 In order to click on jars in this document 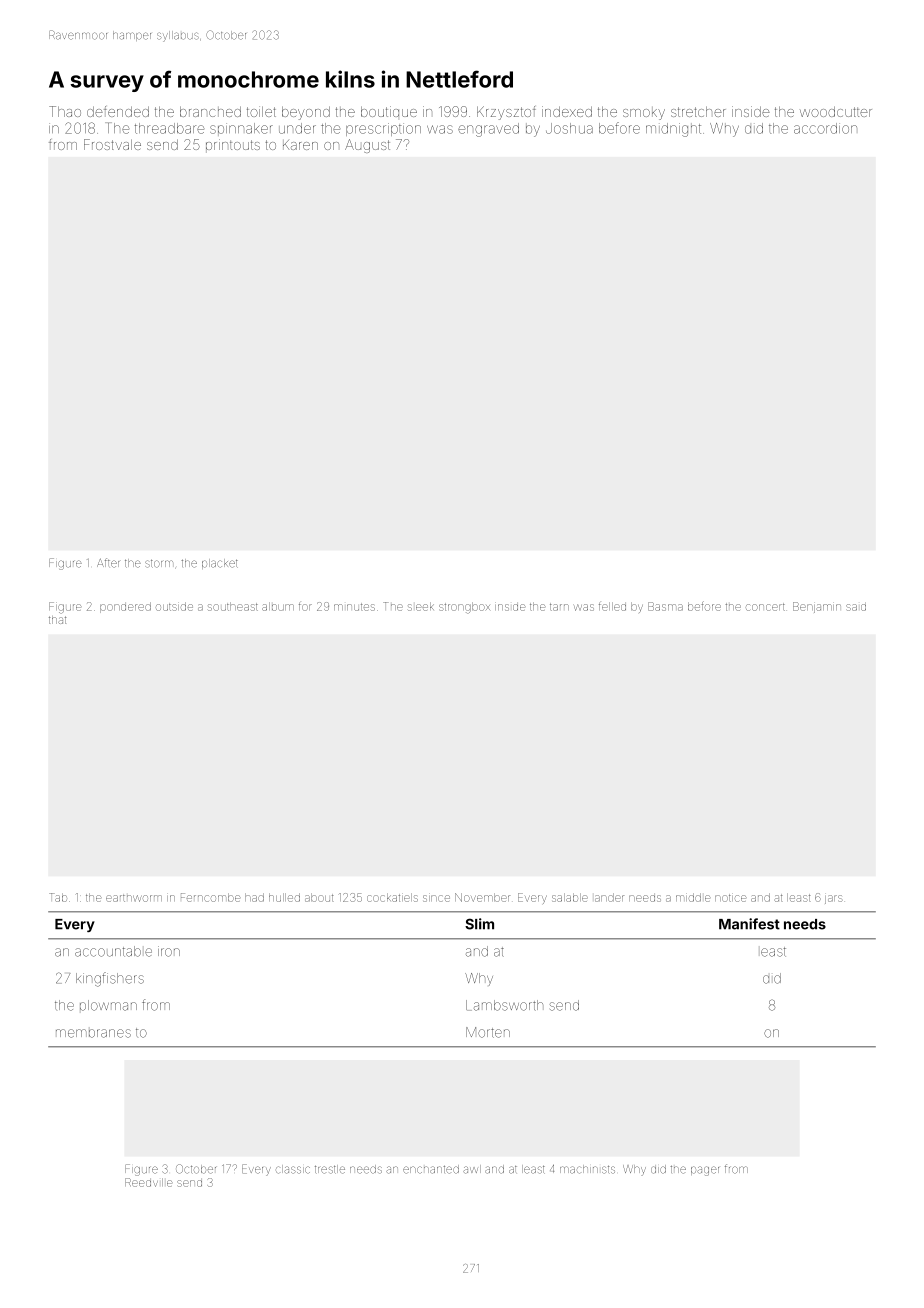, I will do `click(833, 899)`.
